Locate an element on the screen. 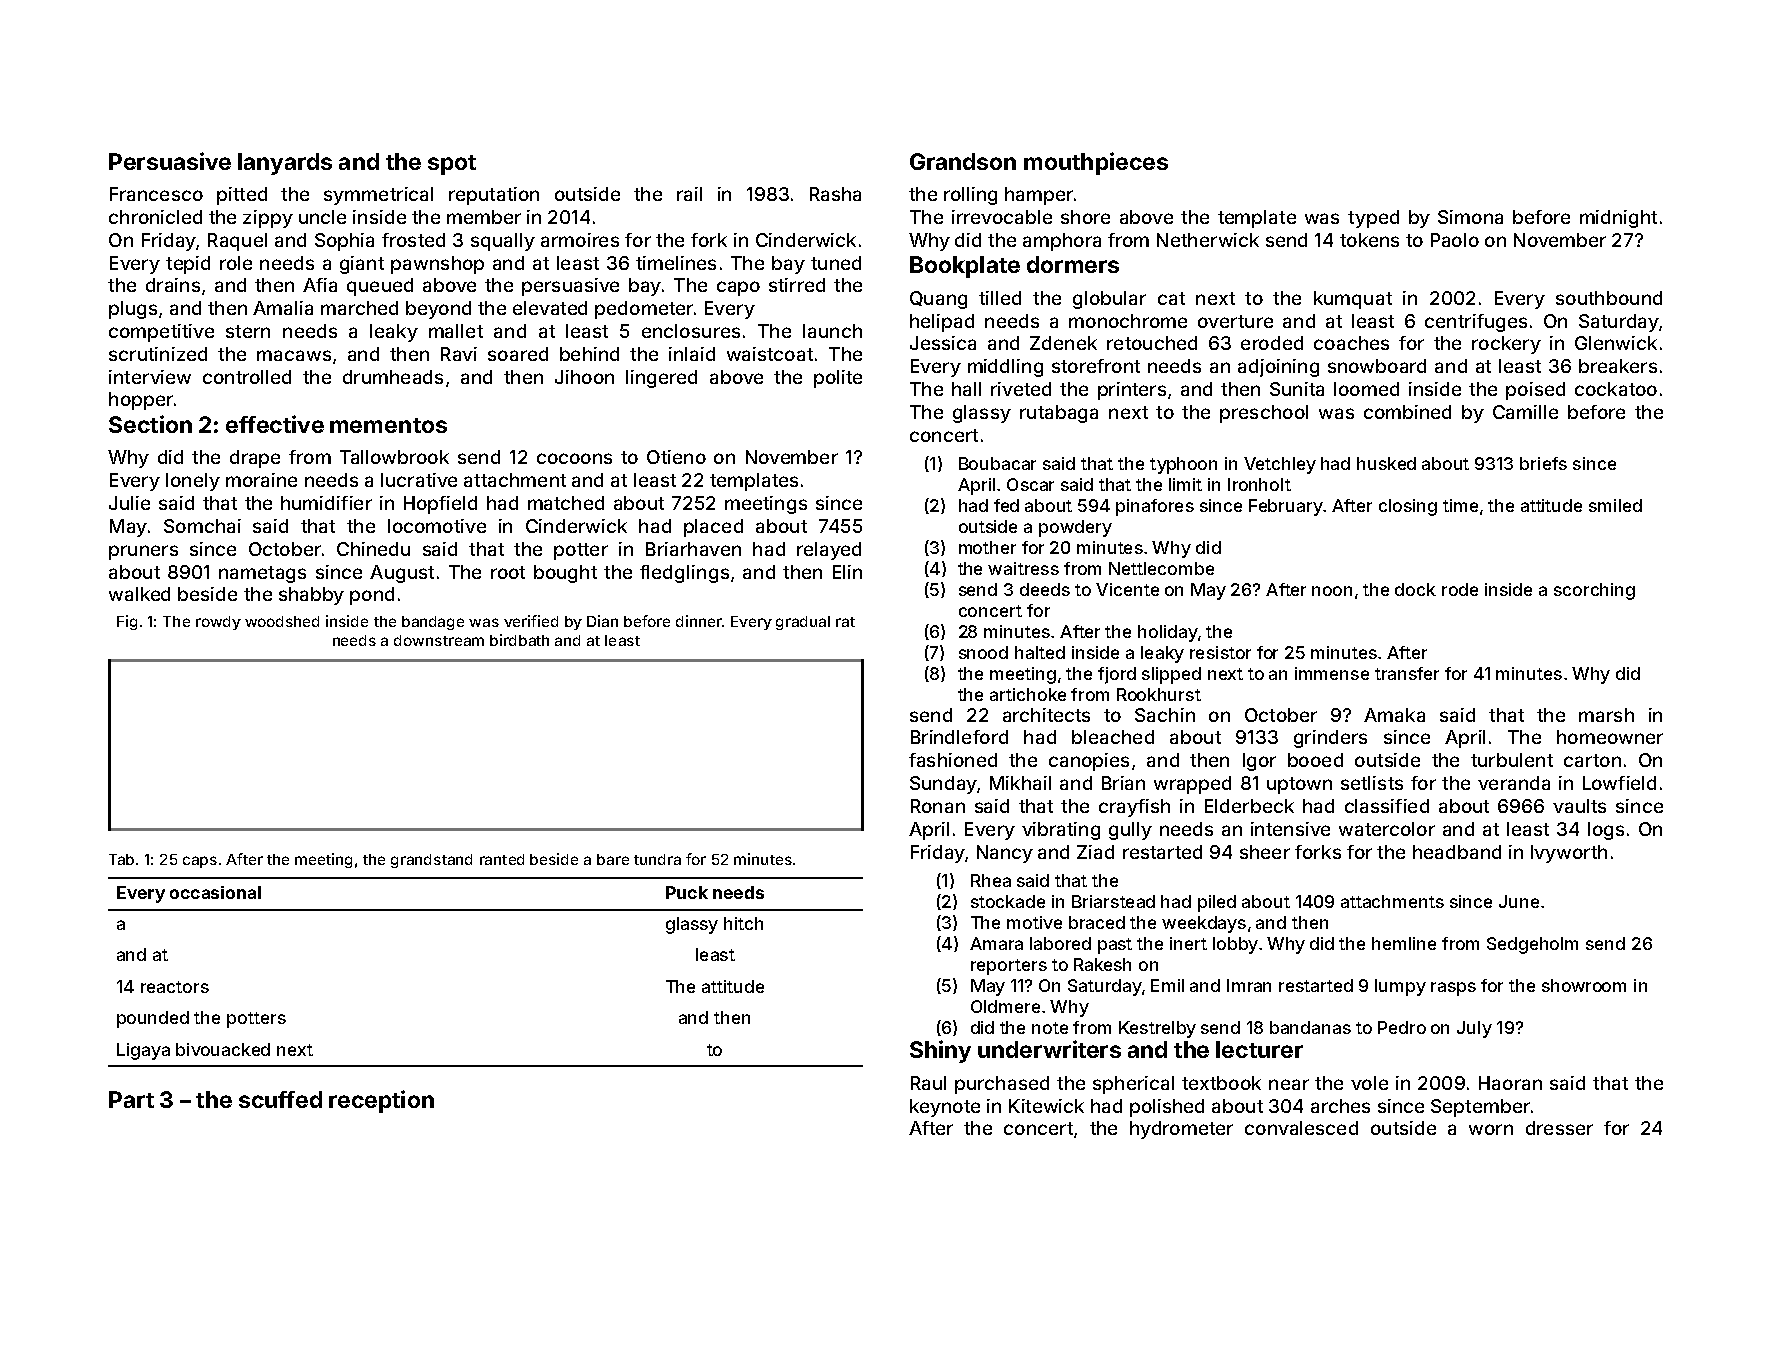 This screenshot has height=1369, width=1772. Grandson is located at coordinates (963, 161).
